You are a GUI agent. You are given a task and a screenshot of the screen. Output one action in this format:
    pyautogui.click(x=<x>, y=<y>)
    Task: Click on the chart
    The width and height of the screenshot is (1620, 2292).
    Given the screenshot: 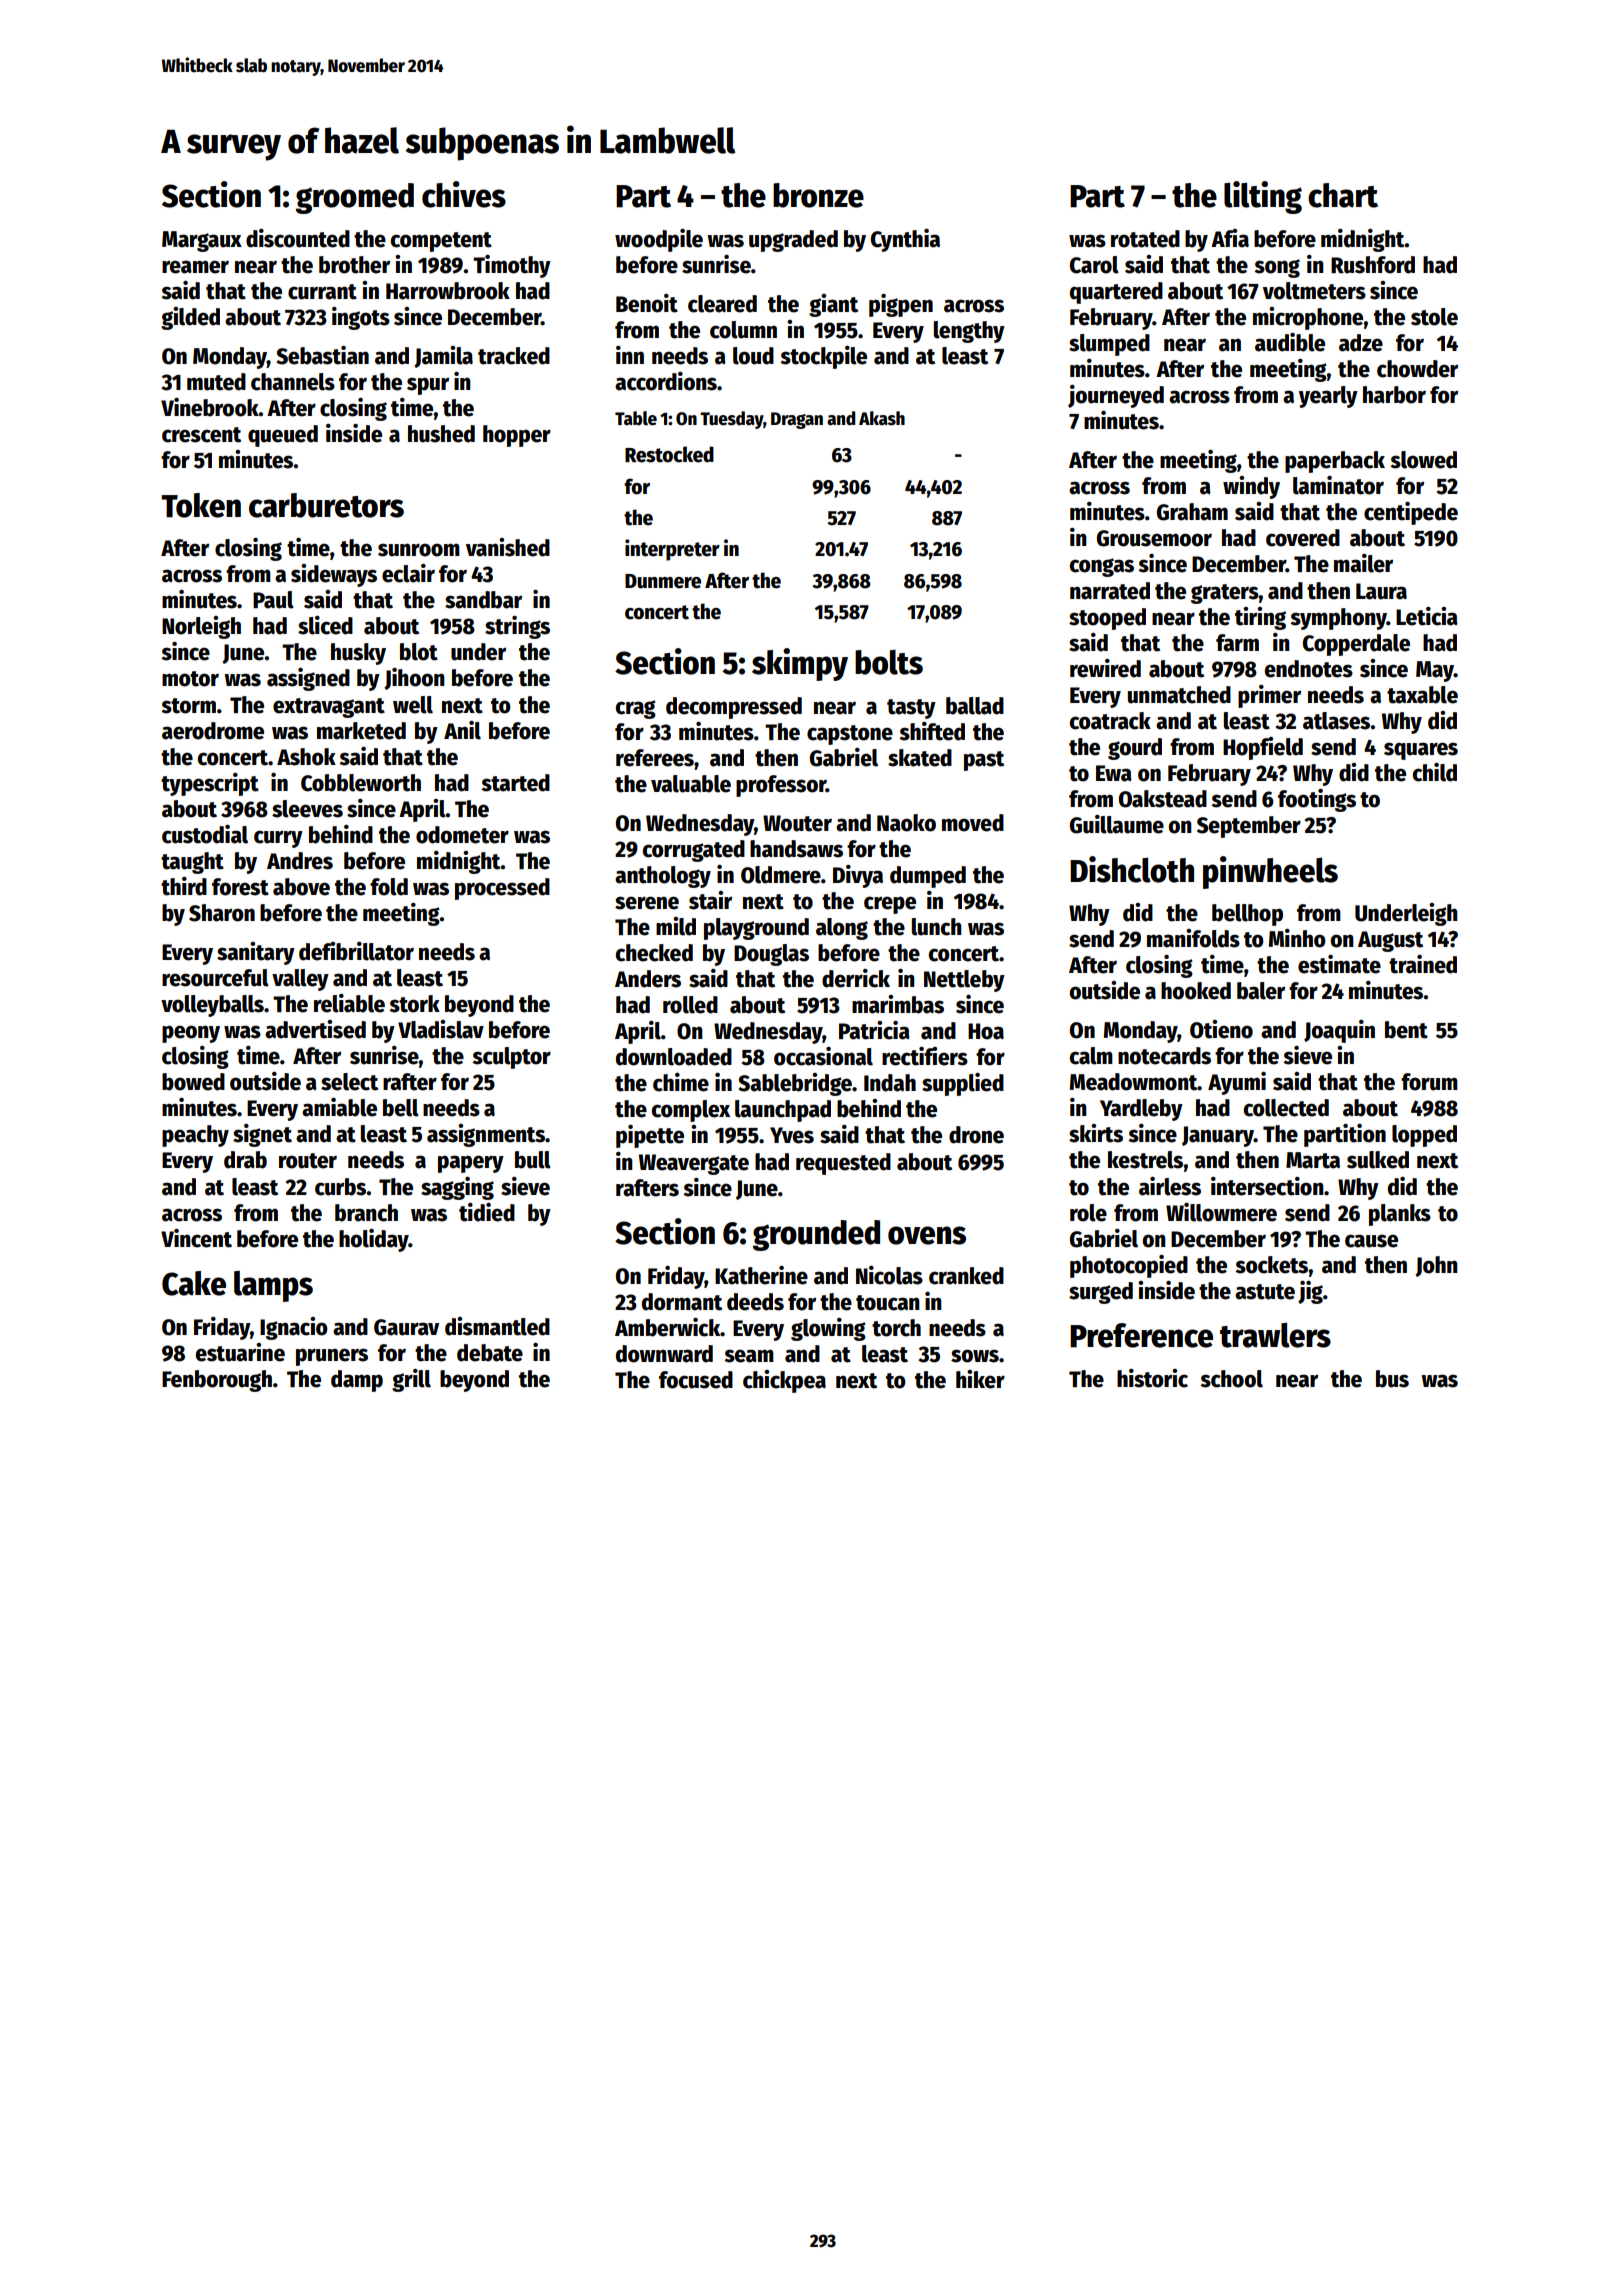 What is the action you would take?
    pyautogui.click(x=1343, y=195)
